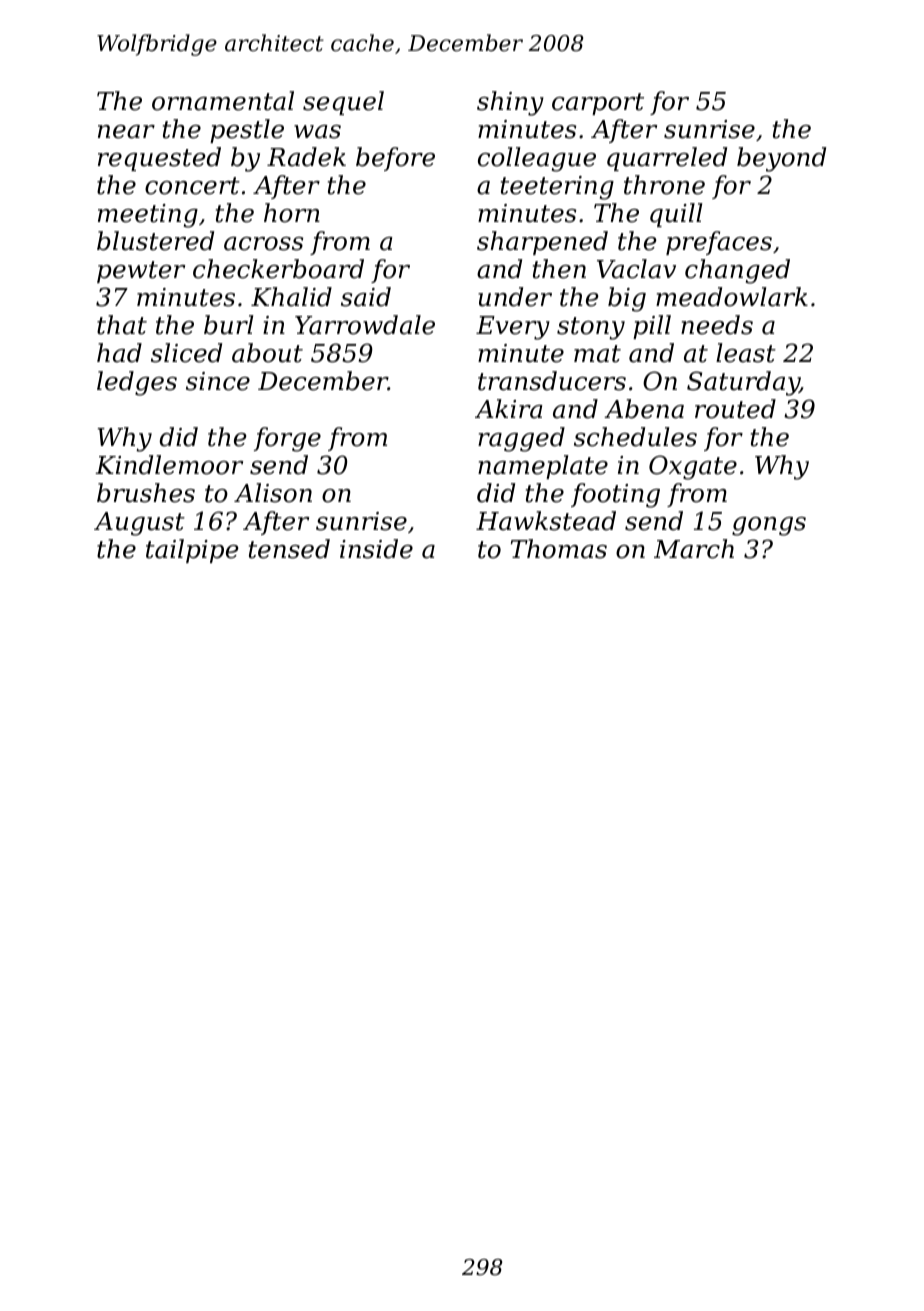 The width and height of the image is (924, 1311). I want to click on that, so click(122, 325).
